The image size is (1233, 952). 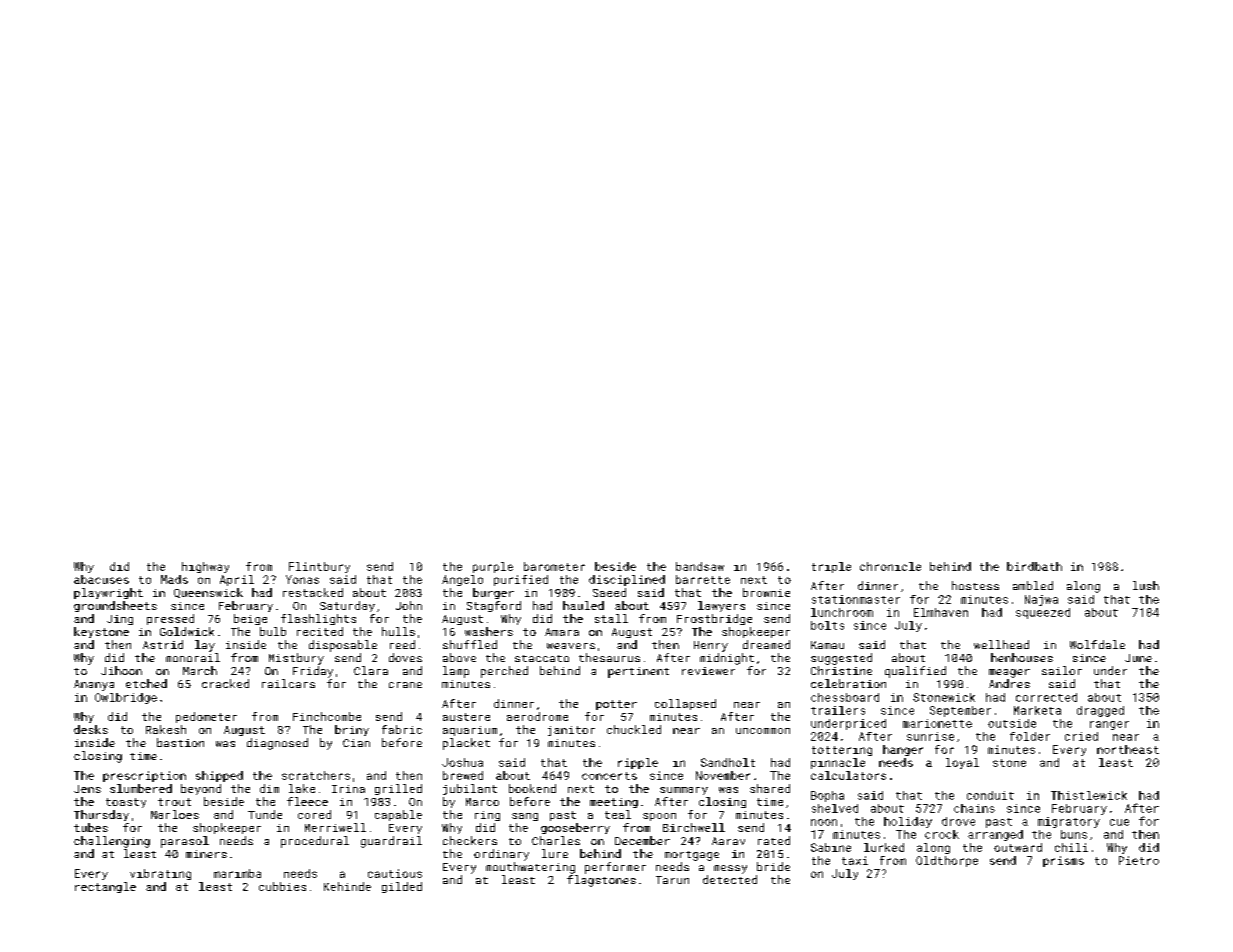 I want to click on desks, so click(x=91, y=729).
